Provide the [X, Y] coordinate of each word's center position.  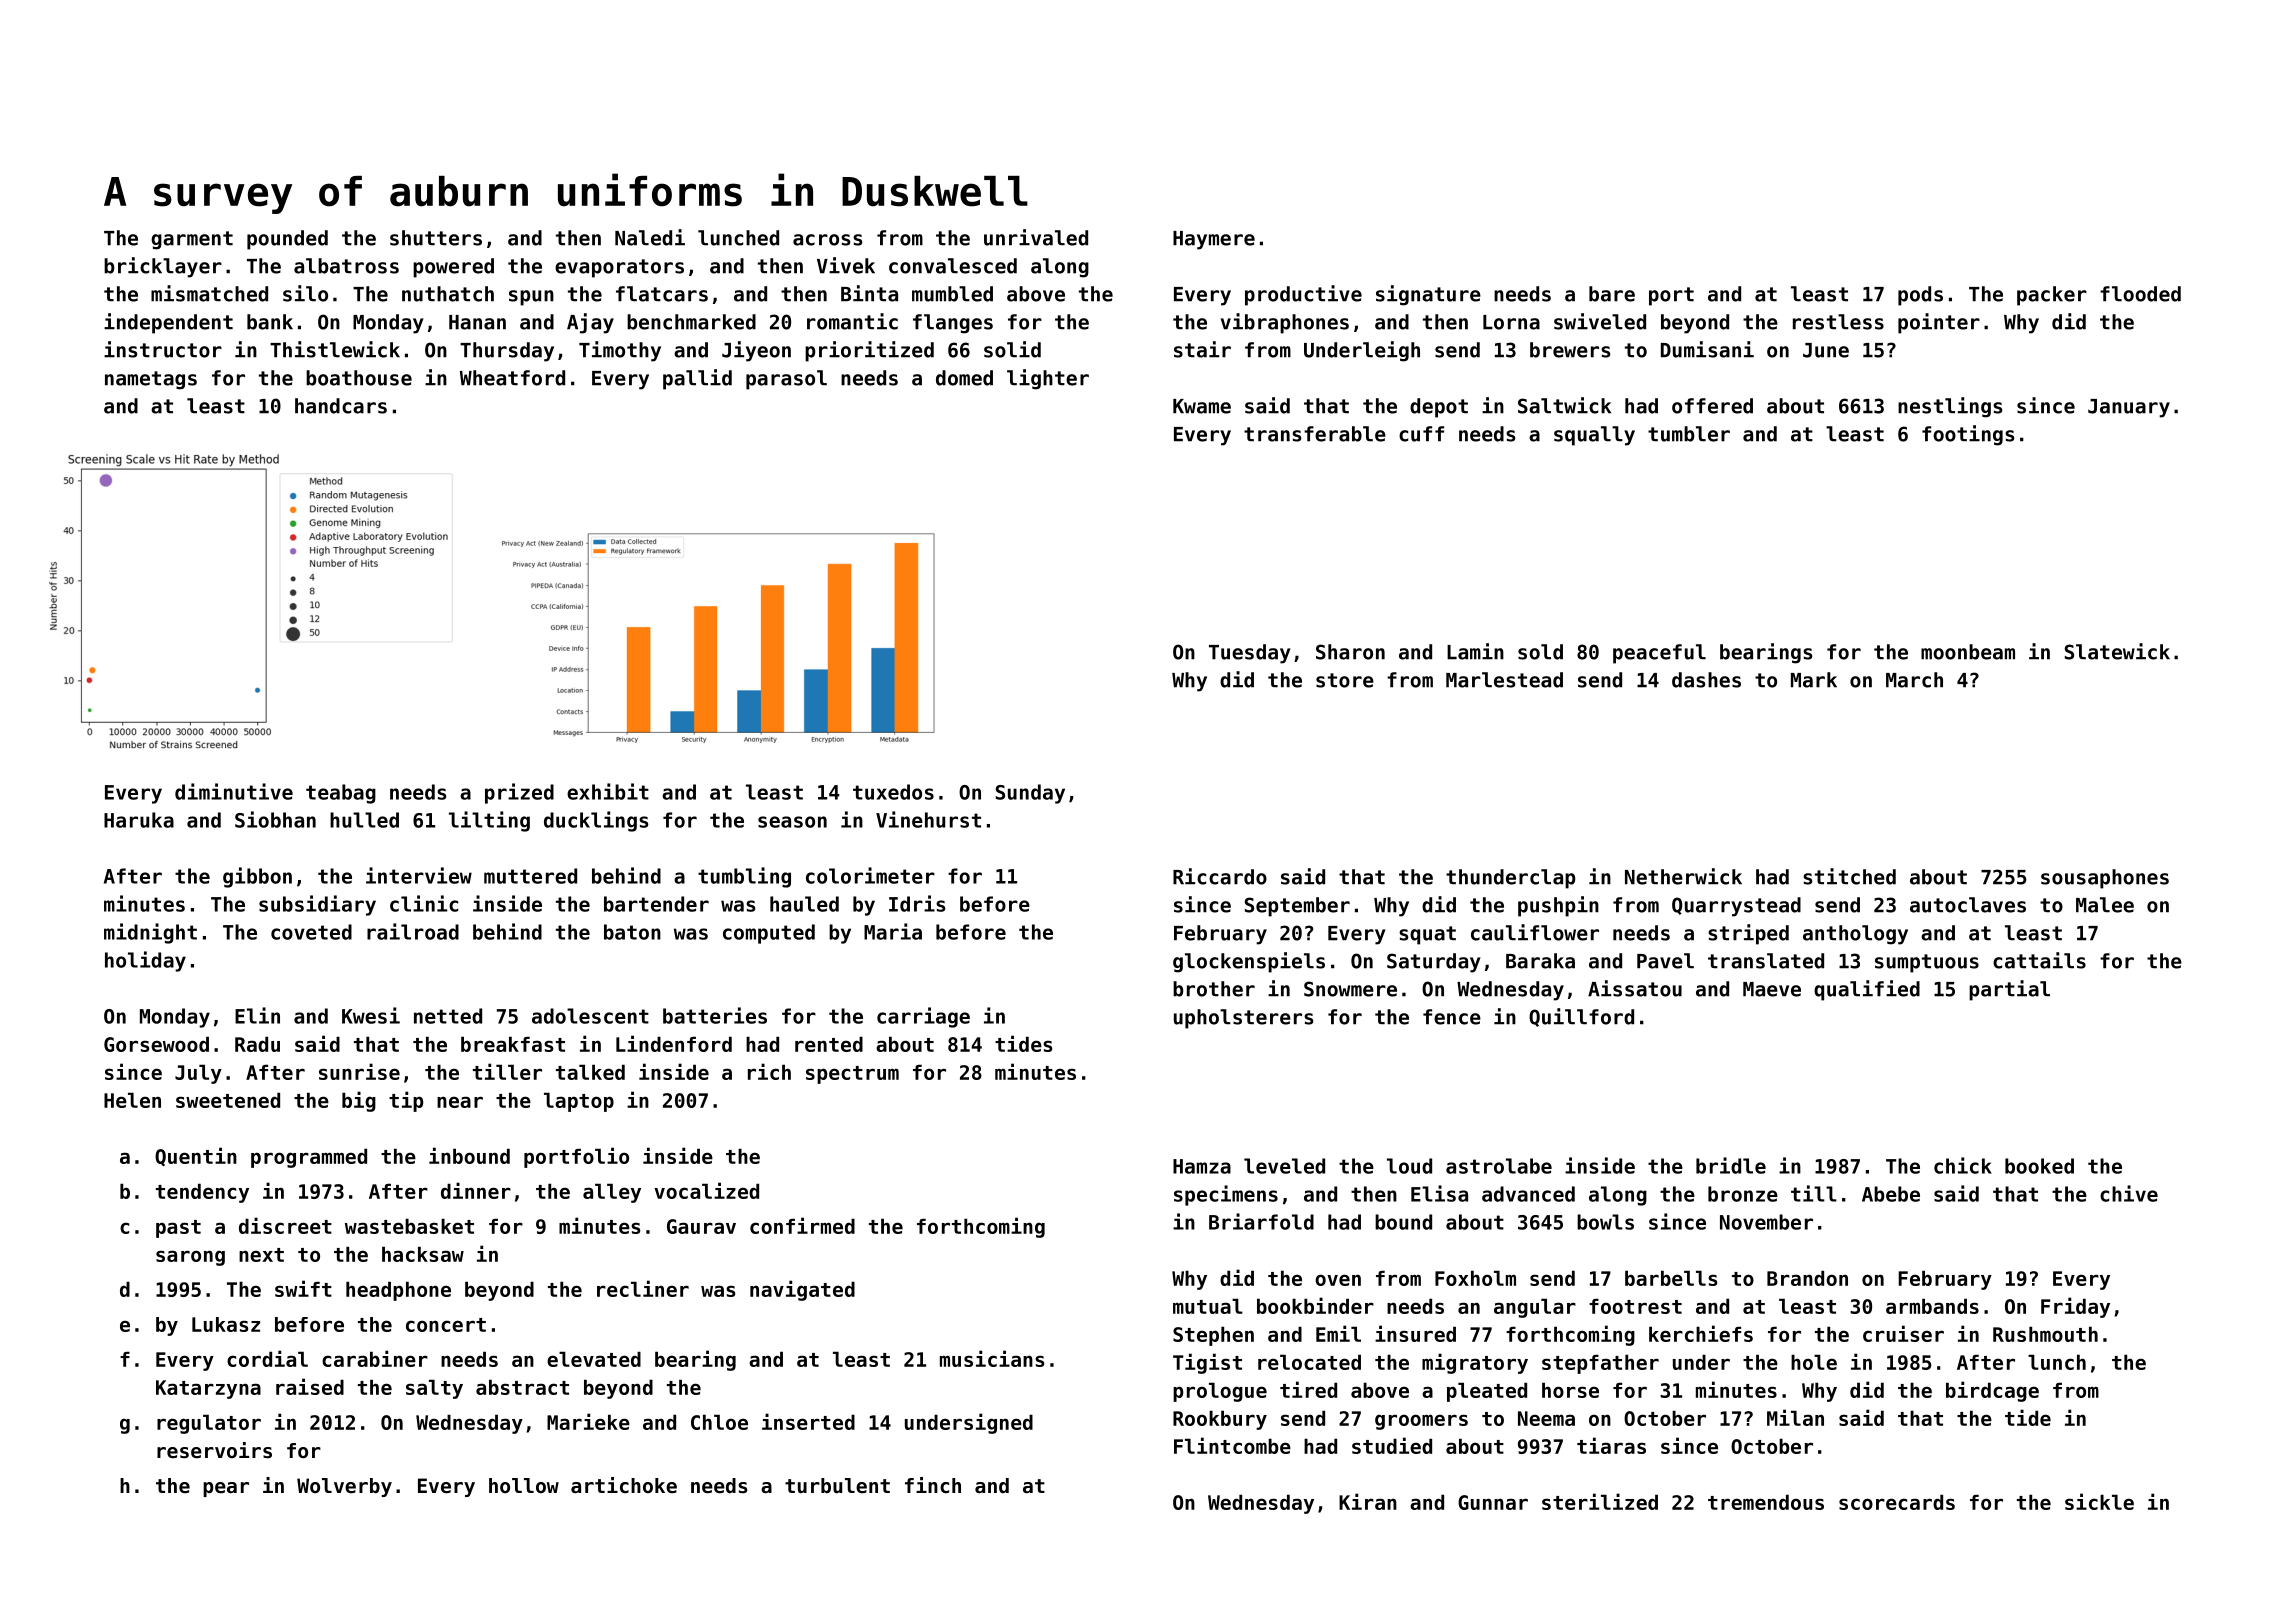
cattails [2039, 960]
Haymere [1214, 240]
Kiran [1368, 1501]
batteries [715, 1015]
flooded [2140, 294]
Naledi [650, 237]
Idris [917, 903]
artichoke [624, 1485]
